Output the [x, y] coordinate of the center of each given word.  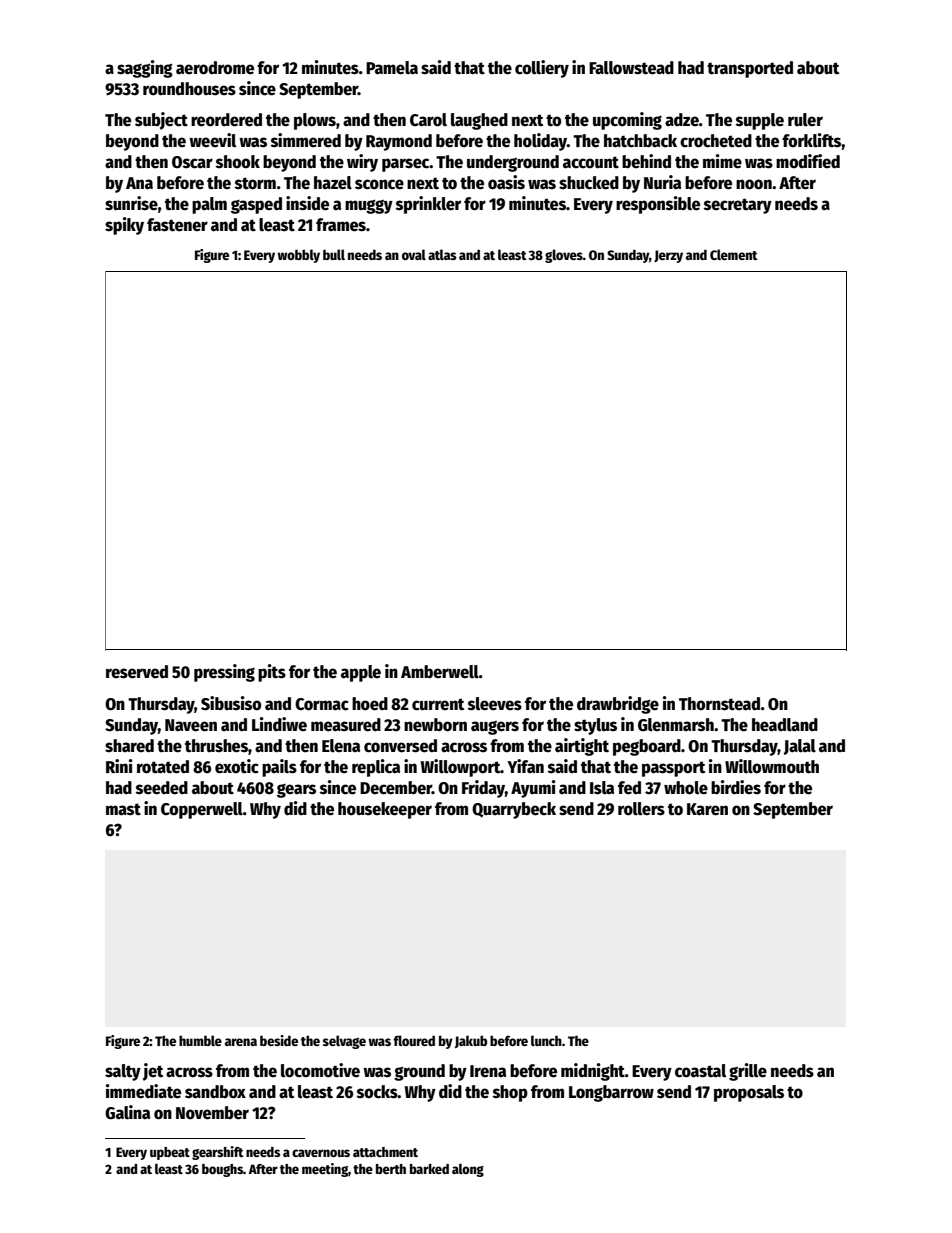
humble [200, 1040]
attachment [385, 1152]
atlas [442, 254]
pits [272, 673]
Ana [139, 183]
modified [808, 161]
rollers [641, 809]
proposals [749, 1093]
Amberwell [440, 672]
